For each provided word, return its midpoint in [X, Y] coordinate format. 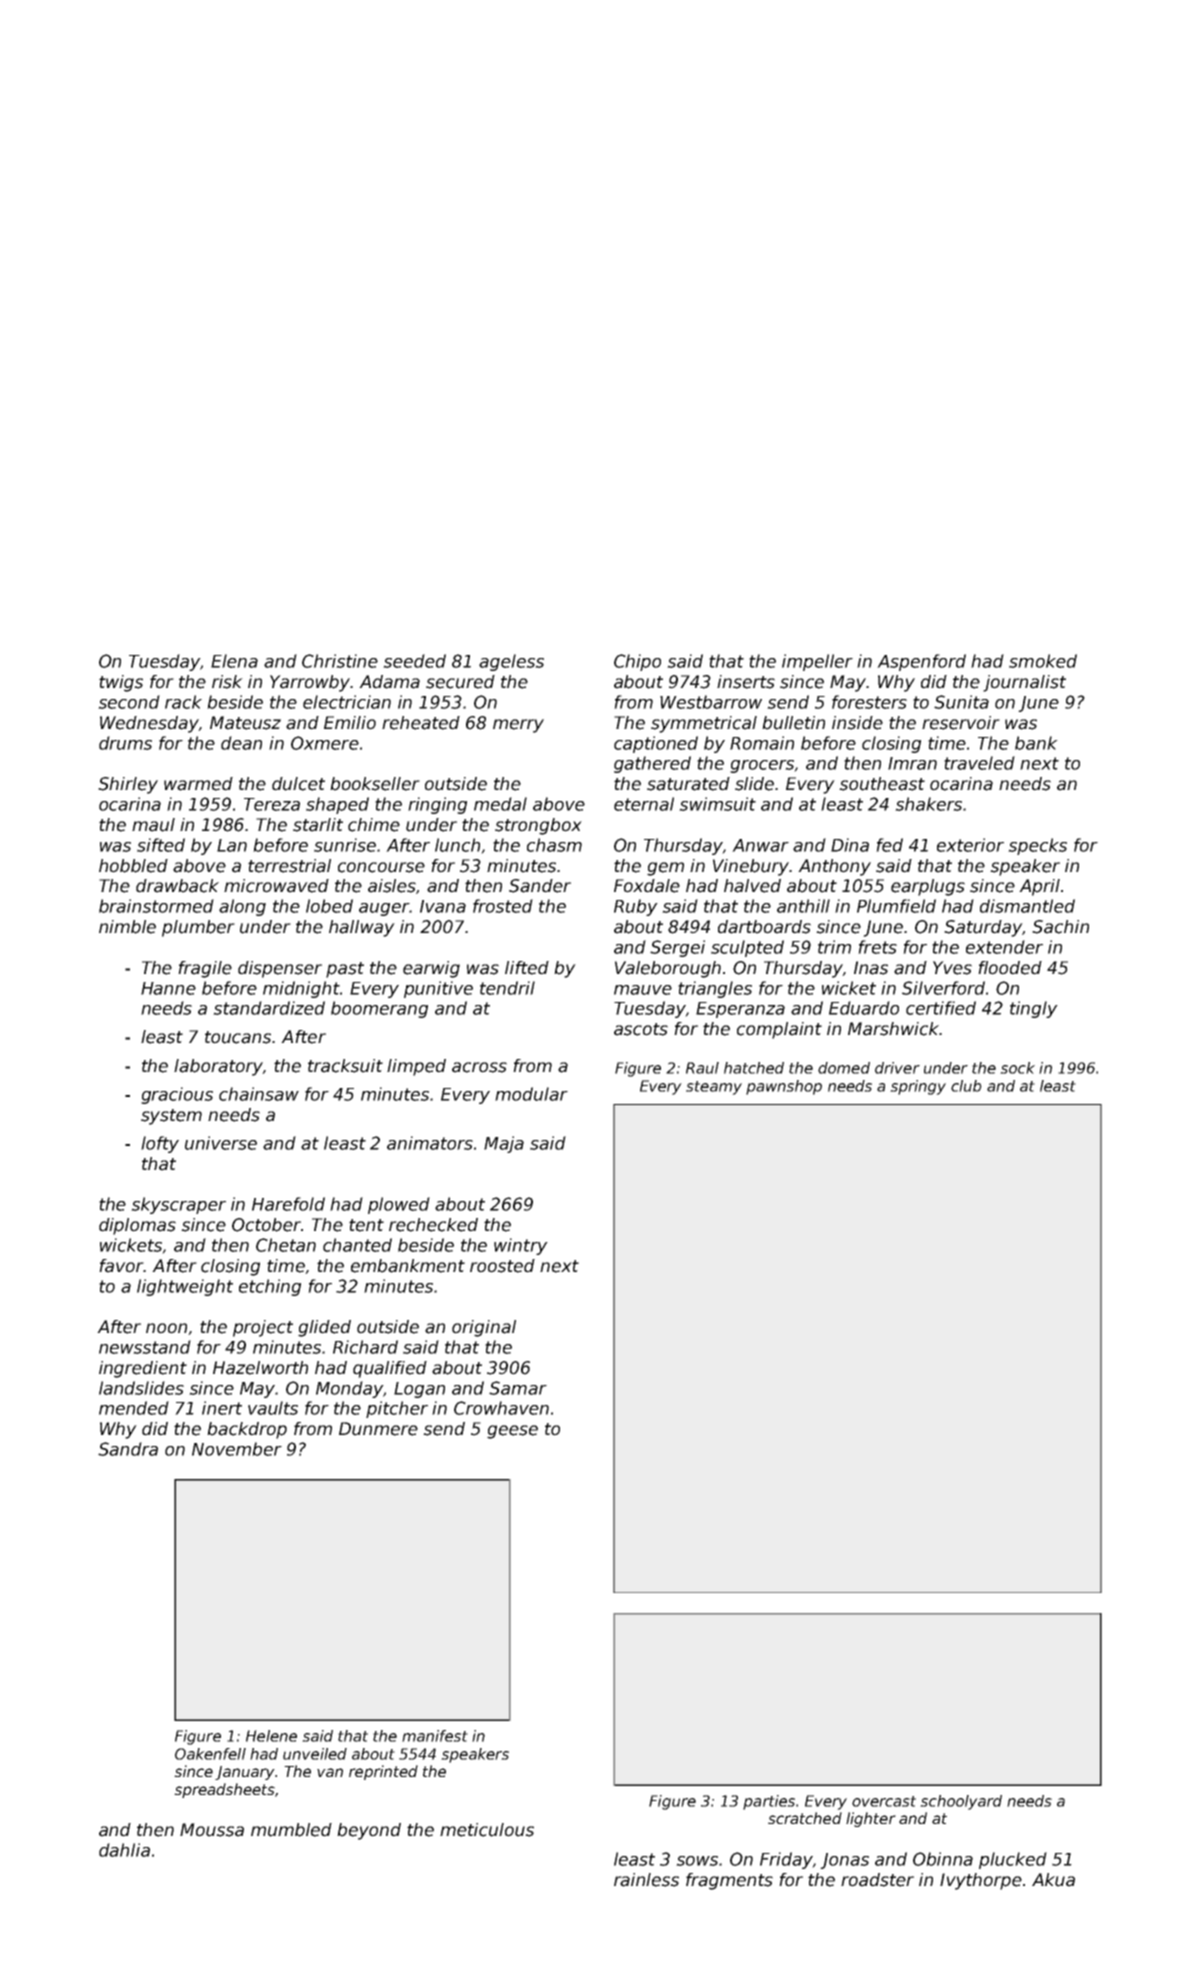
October [266, 1225]
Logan [419, 1390]
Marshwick [893, 1029]
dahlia [124, 1850]
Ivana [443, 906]
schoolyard [961, 1802]
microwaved [276, 886]
